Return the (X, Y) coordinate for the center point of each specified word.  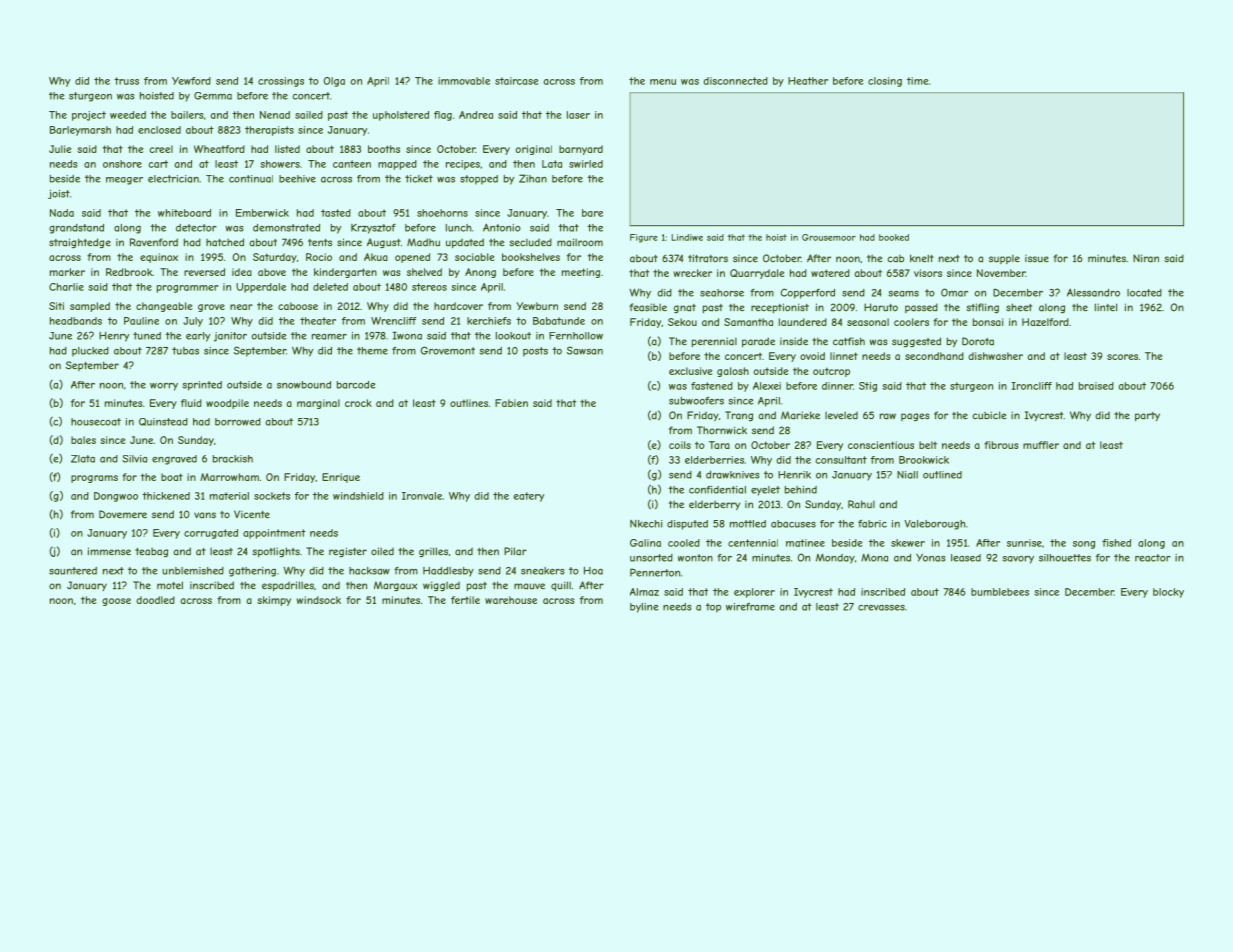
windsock (319, 600)
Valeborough (934, 525)
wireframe (750, 607)
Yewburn (537, 306)
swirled (586, 164)
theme (372, 351)
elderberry (714, 505)
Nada (62, 213)
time (918, 81)
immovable (464, 81)
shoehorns (442, 213)
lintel (1106, 307)
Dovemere (123, 514)
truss (126, 81)
